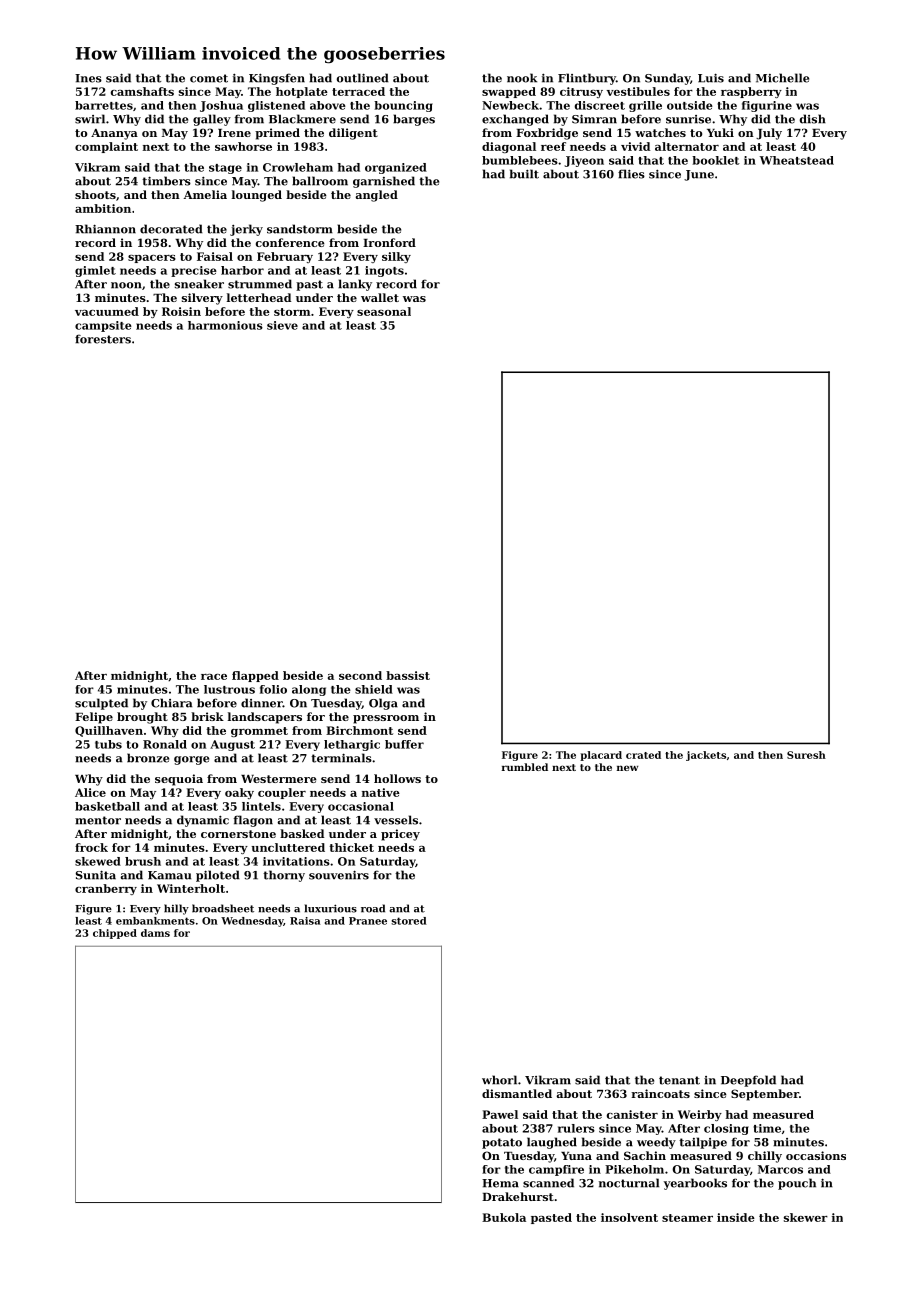 The image size is (924, 1308). What do you see at coordinates (207, 716) in the screenshot?
I see `brisk` at bounding box center [207, 716].
